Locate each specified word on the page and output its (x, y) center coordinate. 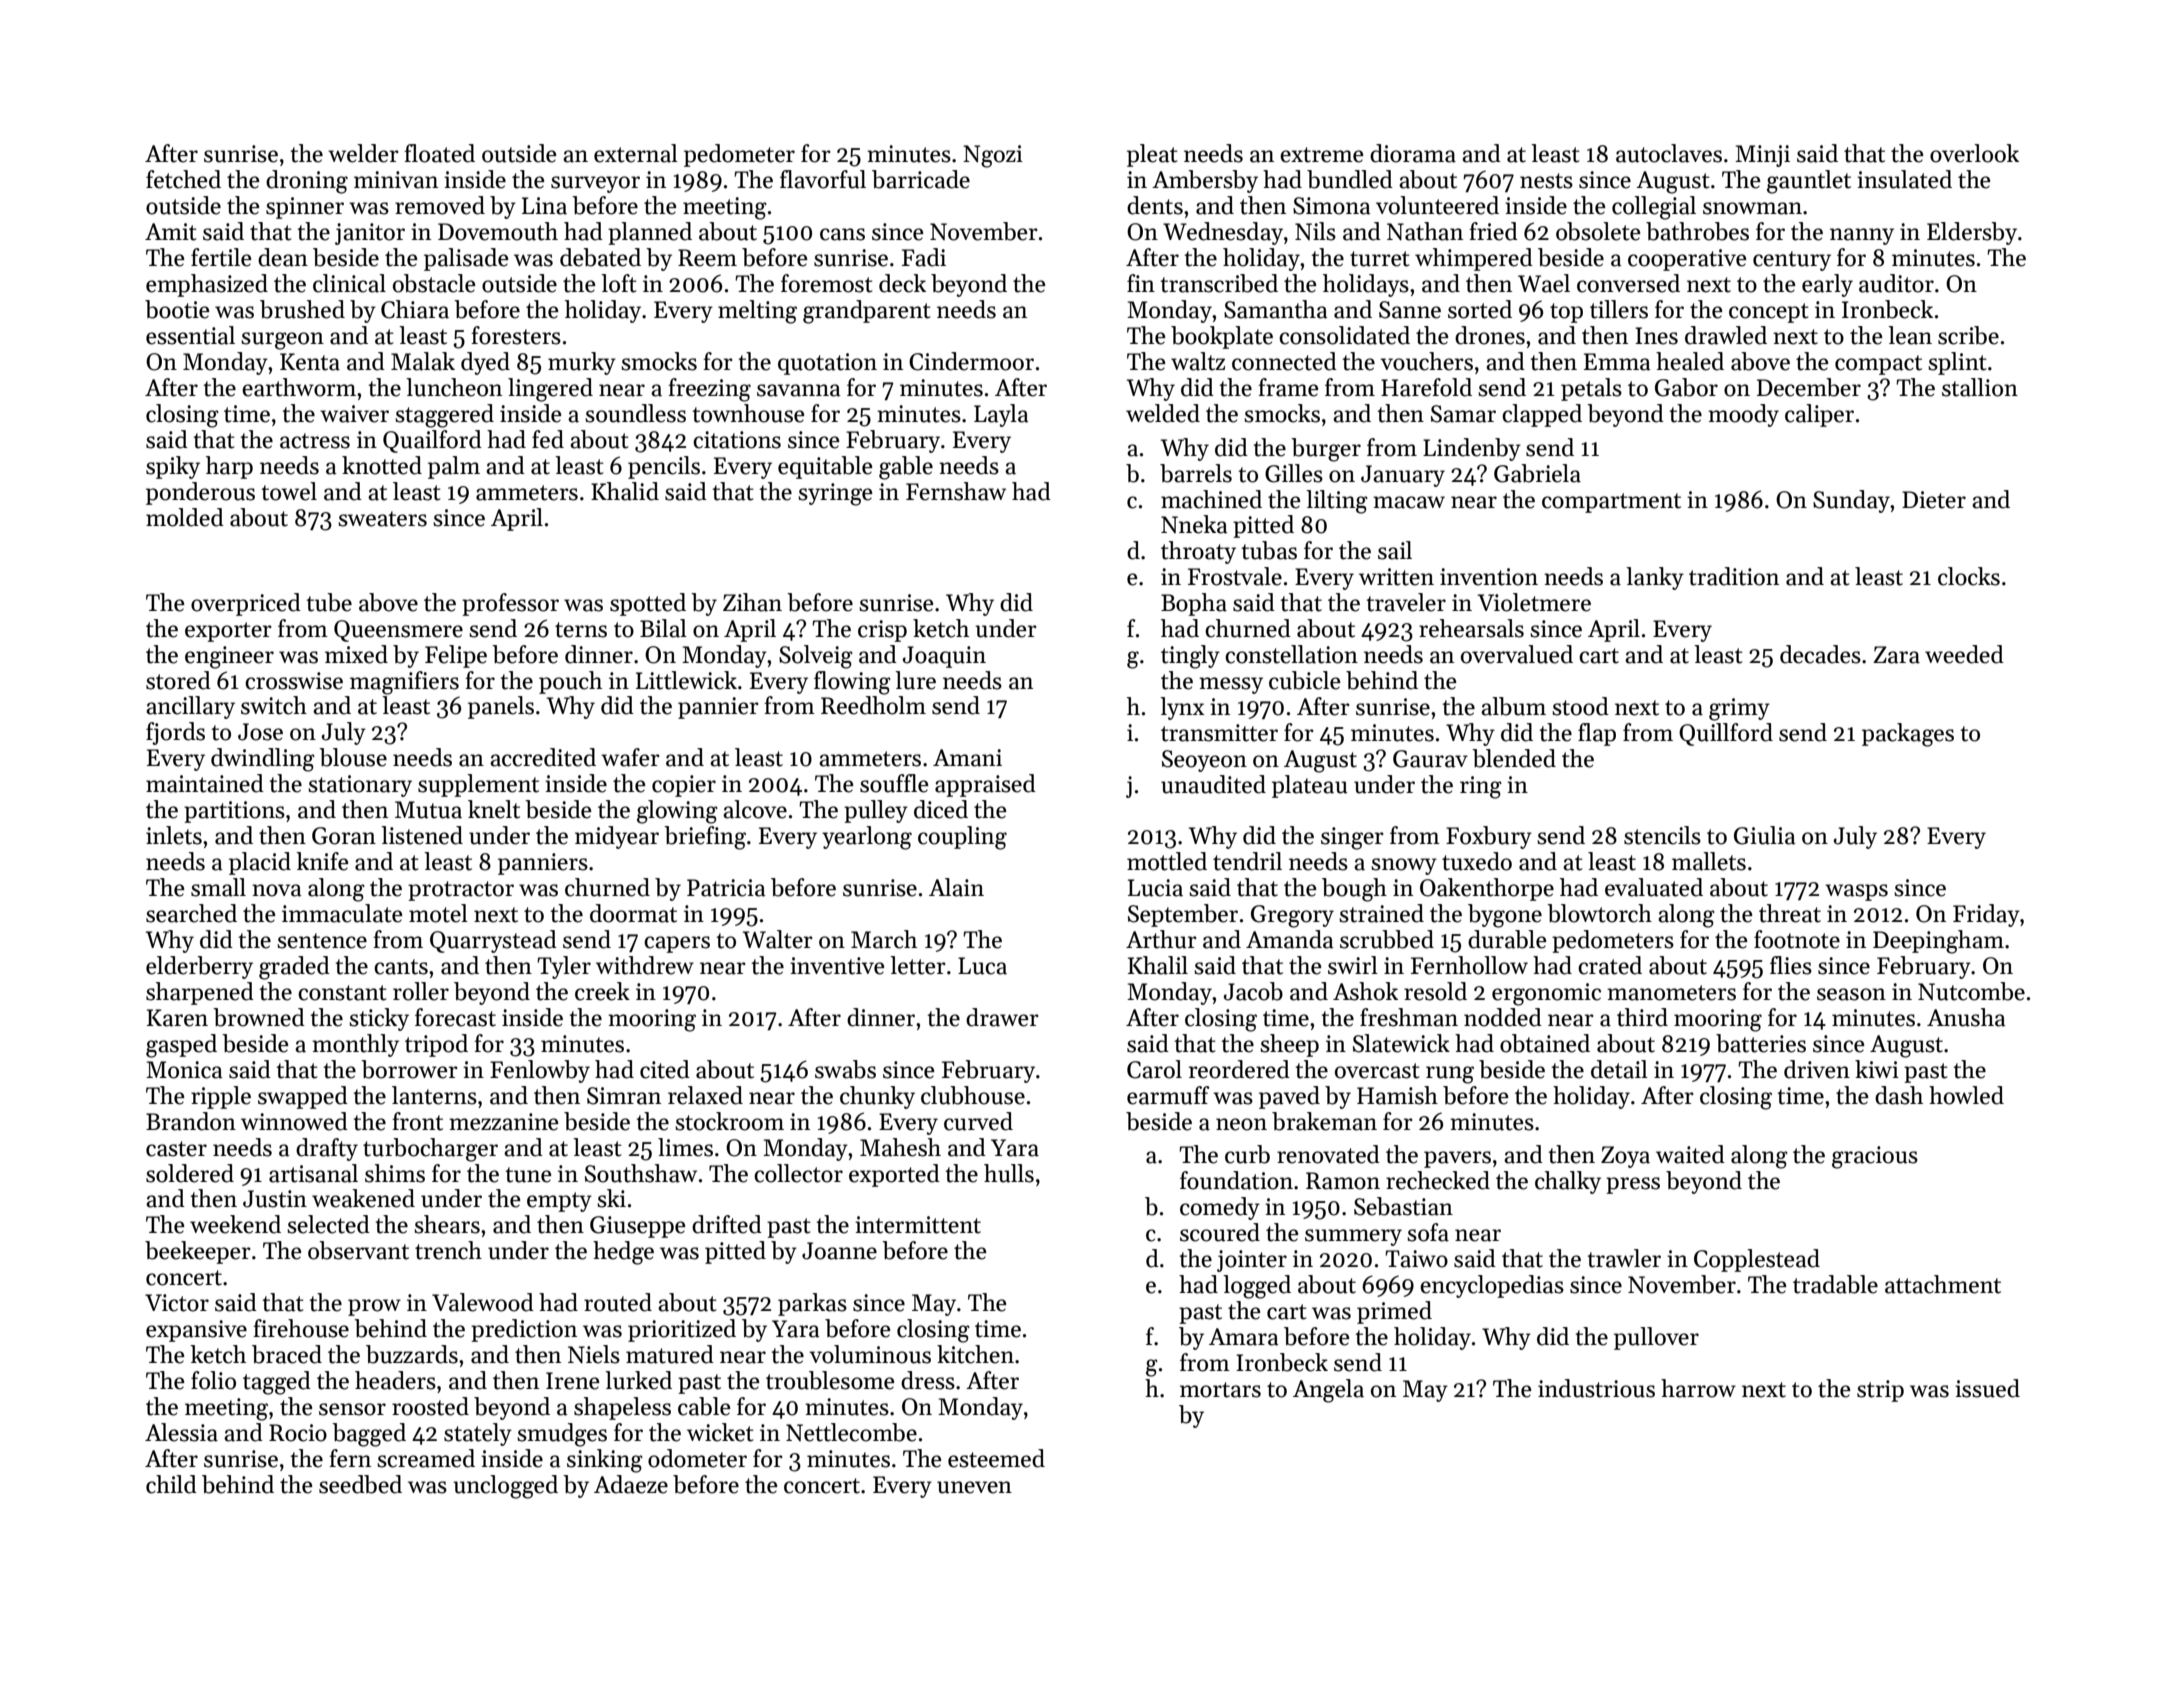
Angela (1328, 1391)
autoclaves (1669, 153)
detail (1619, 1069)
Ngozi (993, 156)
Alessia (181, 1432)
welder (363, 153)
